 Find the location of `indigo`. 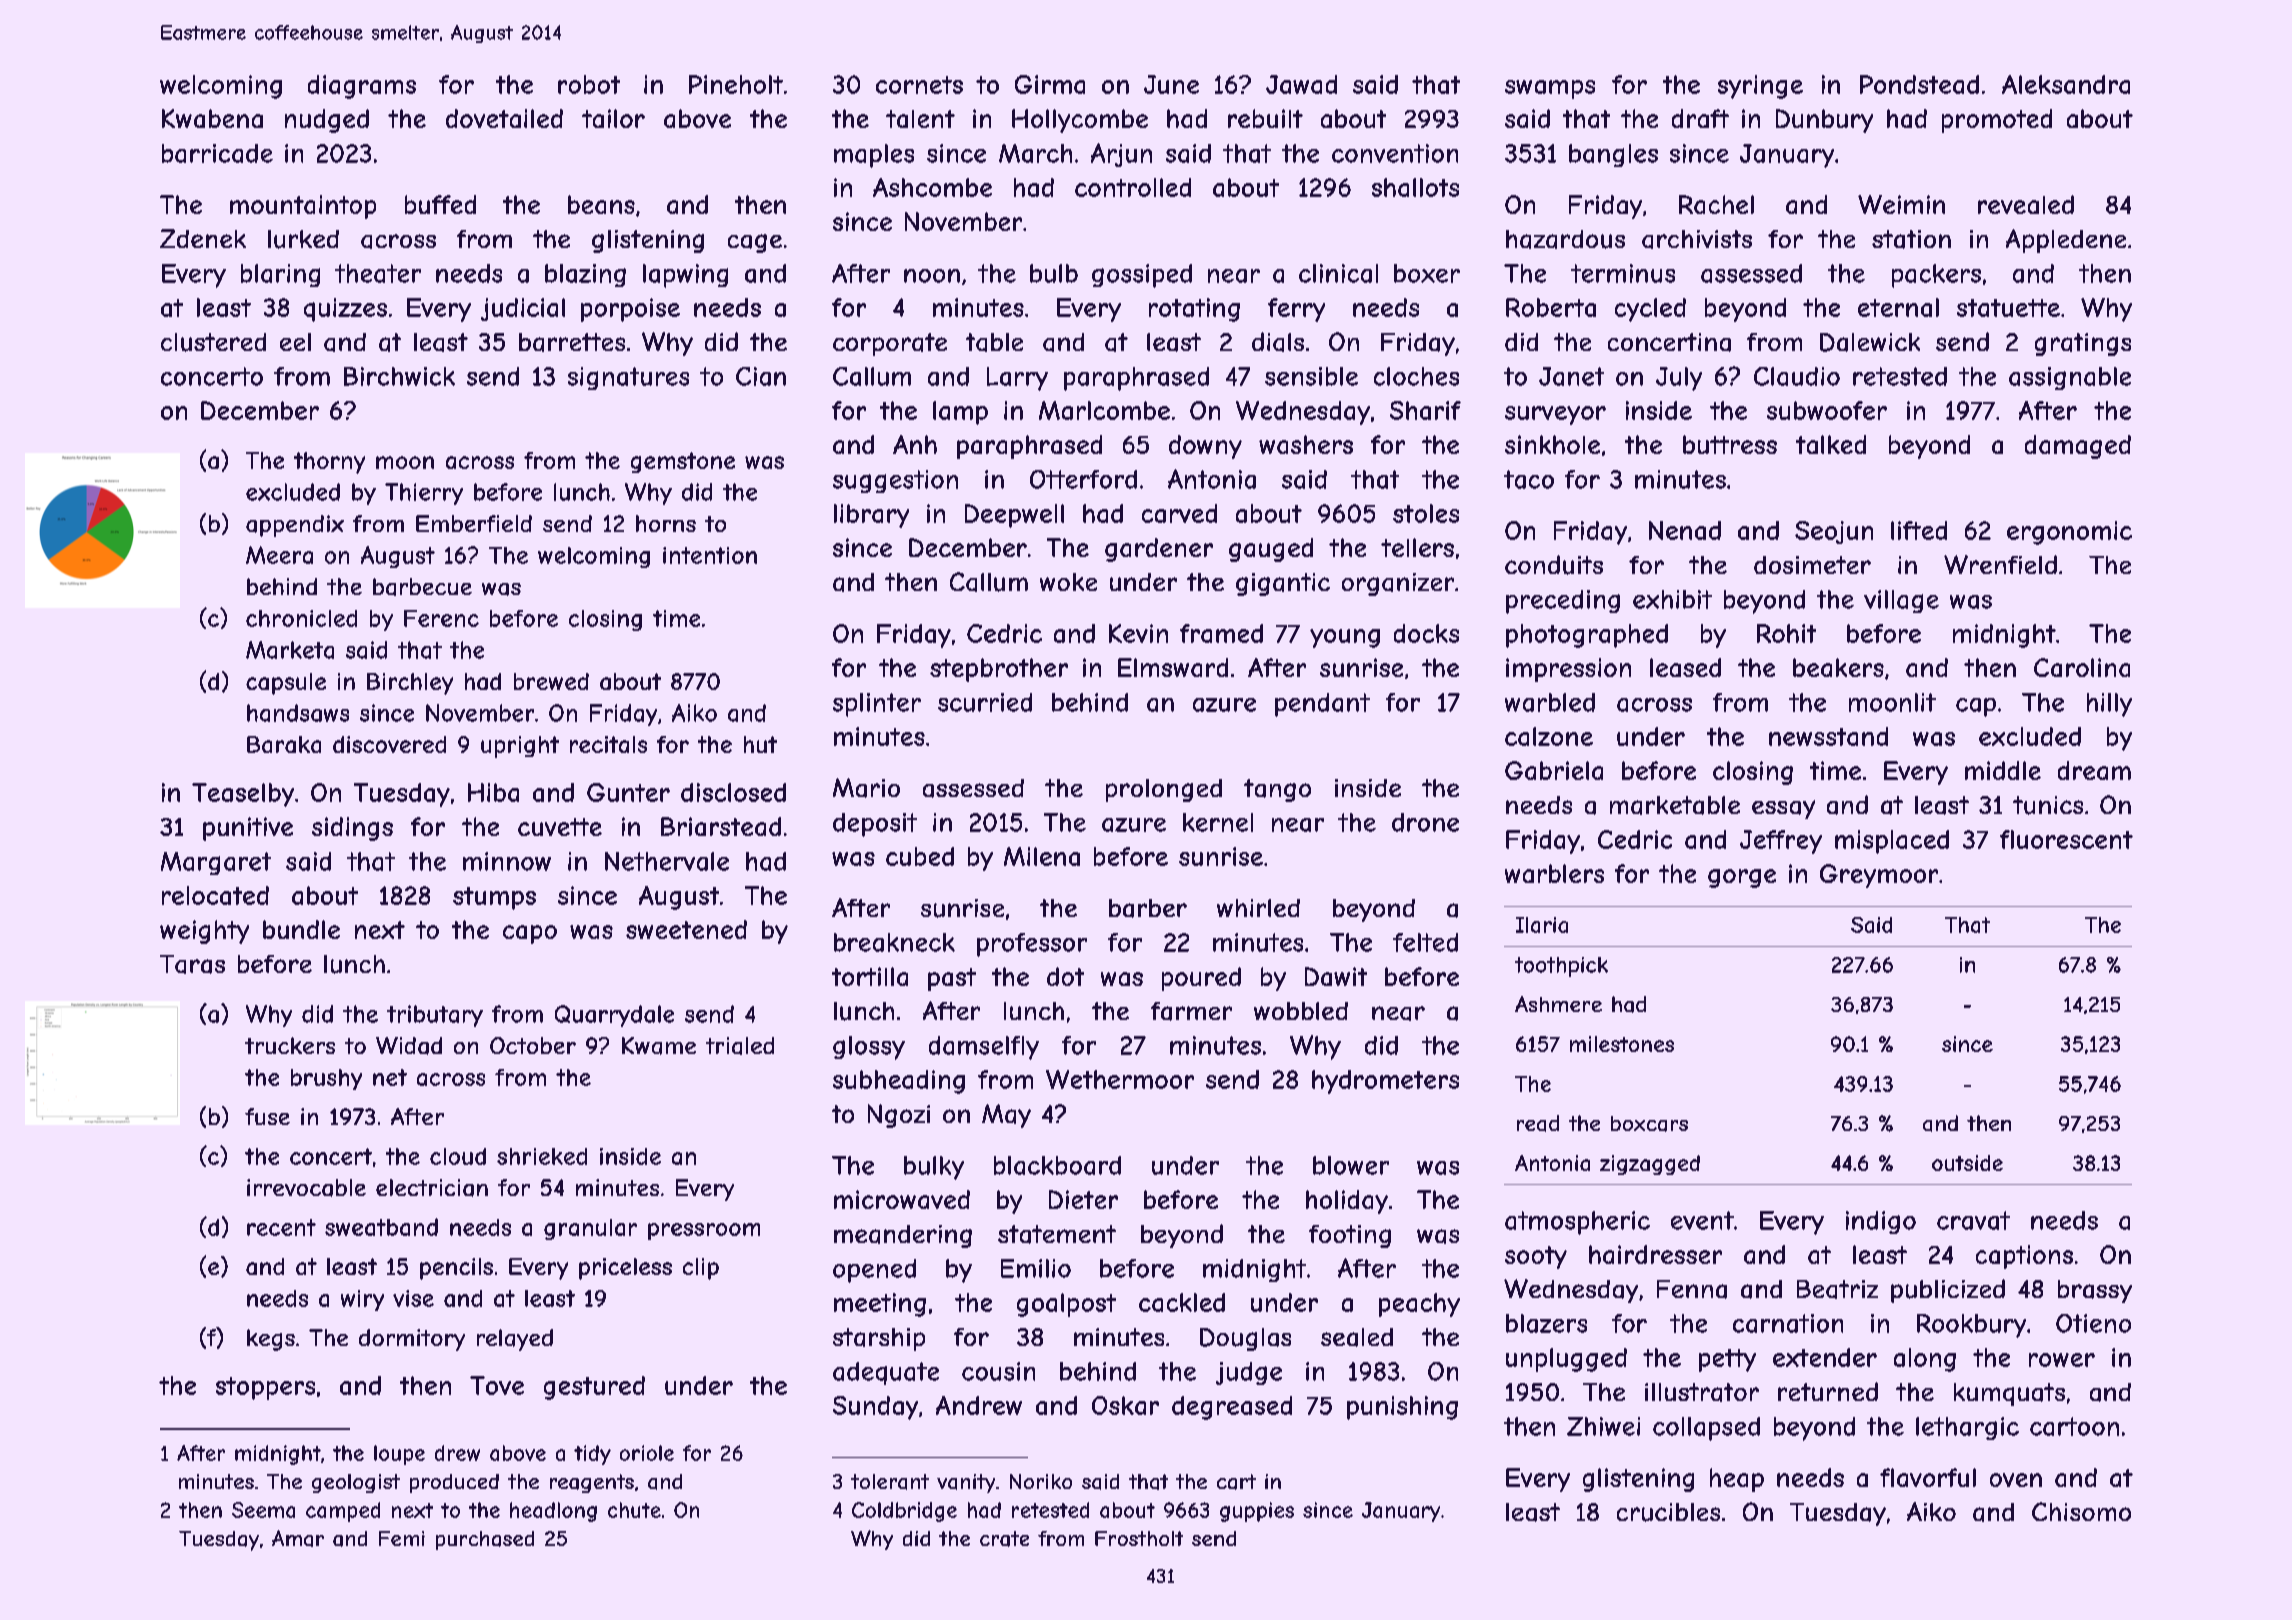

indigo is located at coordinates (1881, 1222).
